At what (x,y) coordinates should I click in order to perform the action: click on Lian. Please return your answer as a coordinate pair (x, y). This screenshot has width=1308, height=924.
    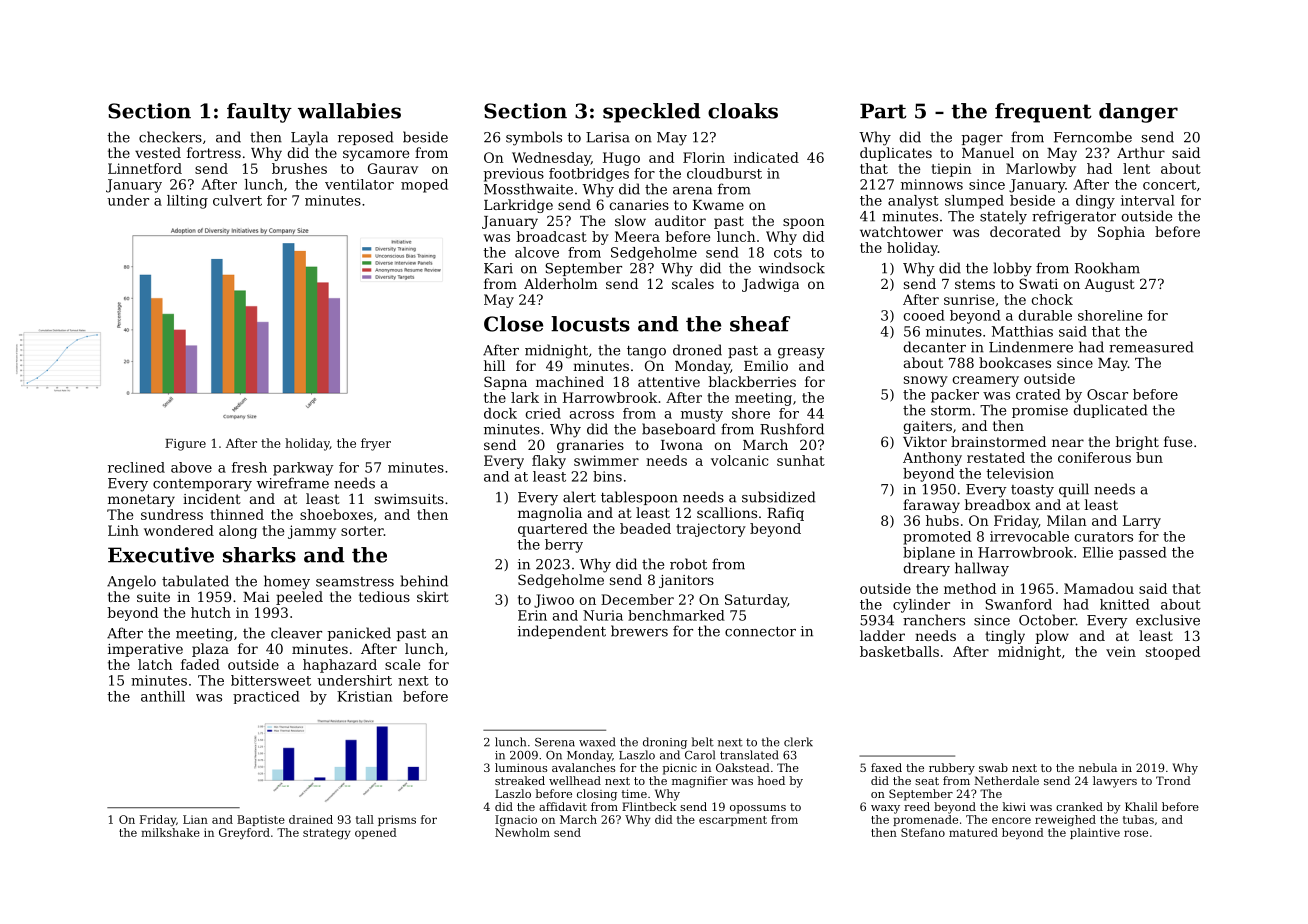
    Looking at the image, I should click on (195, 819).
